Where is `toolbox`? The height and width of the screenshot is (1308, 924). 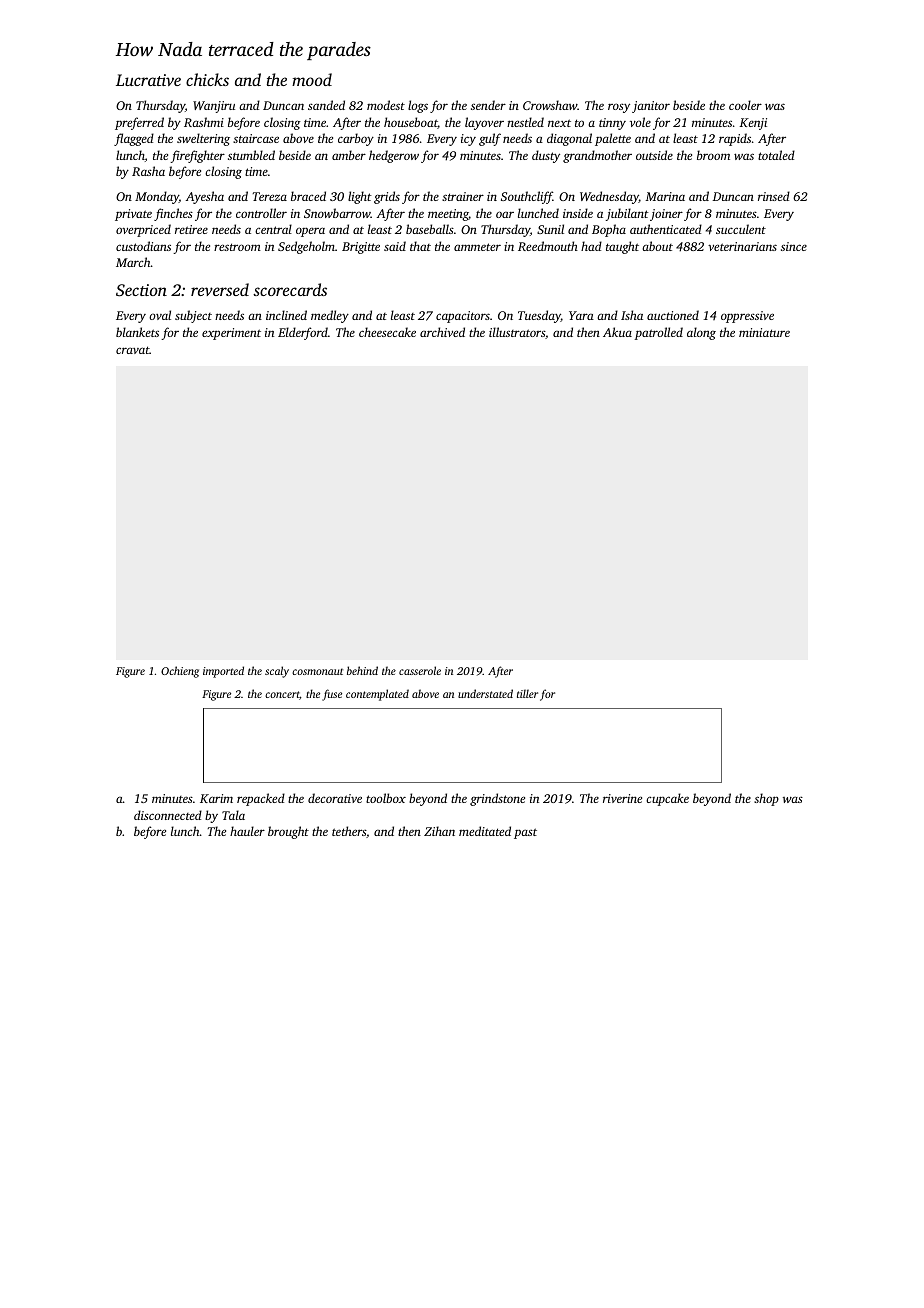
toolbox is located at coordinates (386, 798).
